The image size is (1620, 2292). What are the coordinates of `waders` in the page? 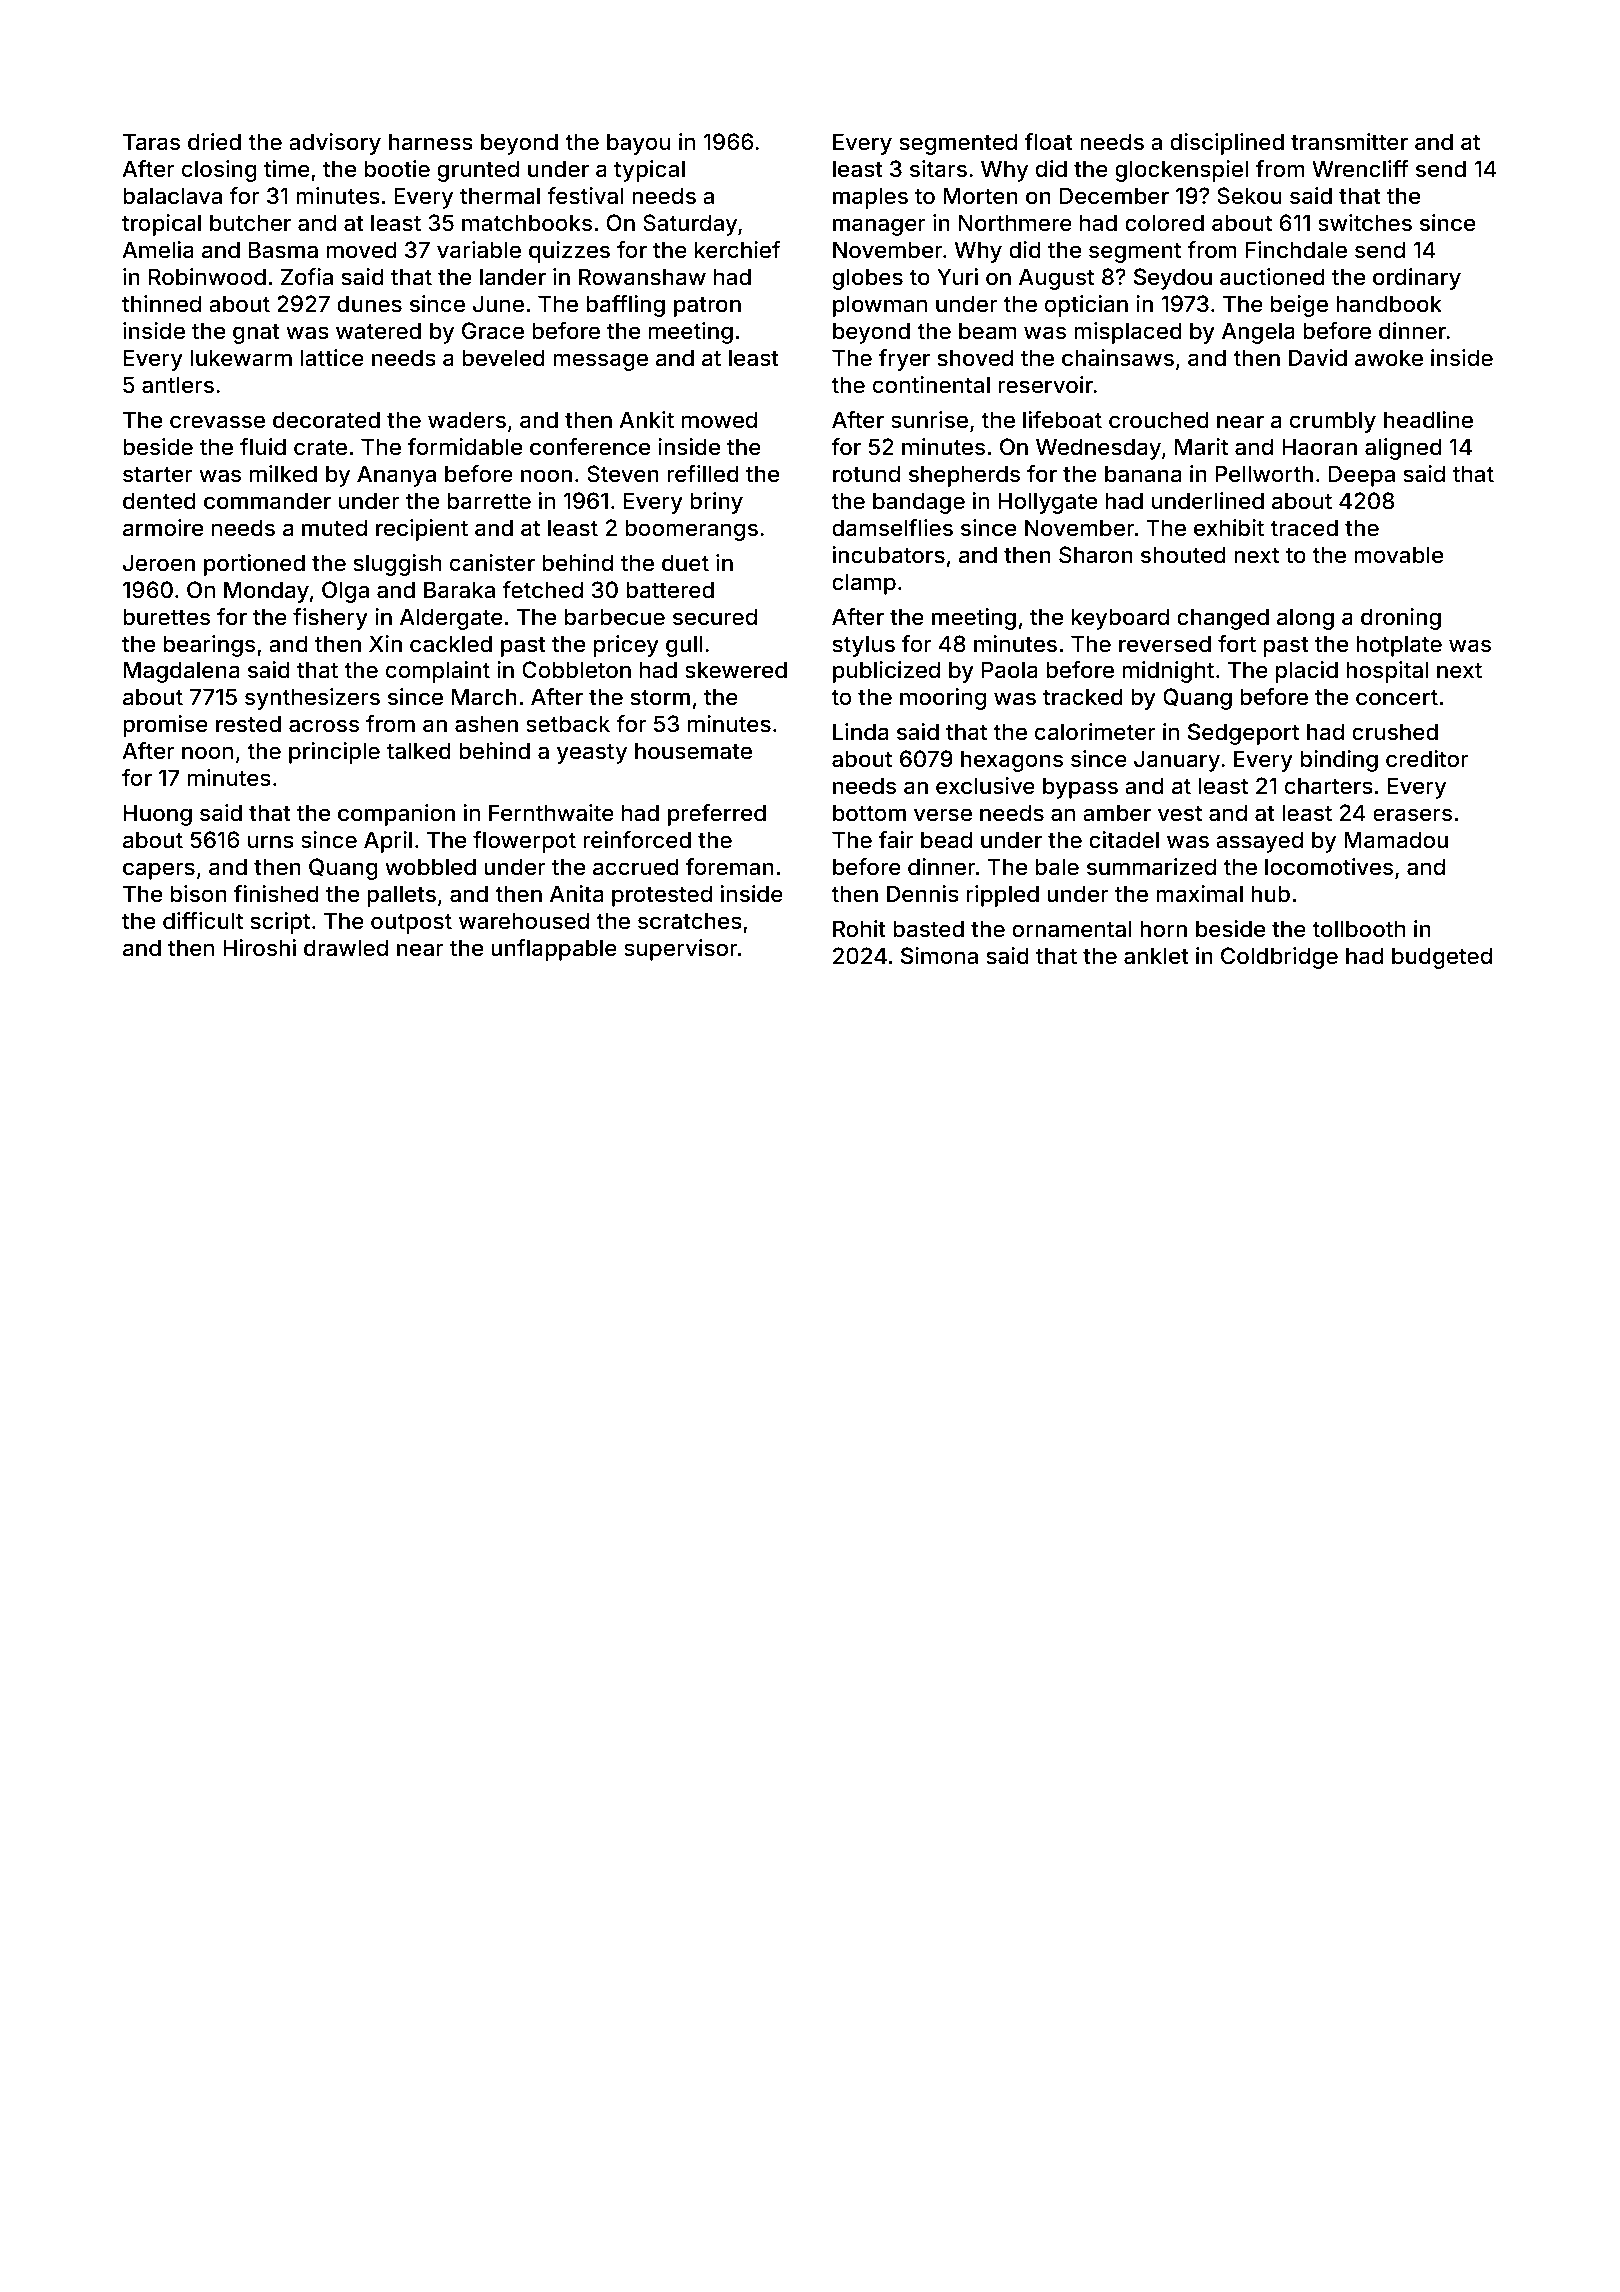 It's located at (467, 420).
